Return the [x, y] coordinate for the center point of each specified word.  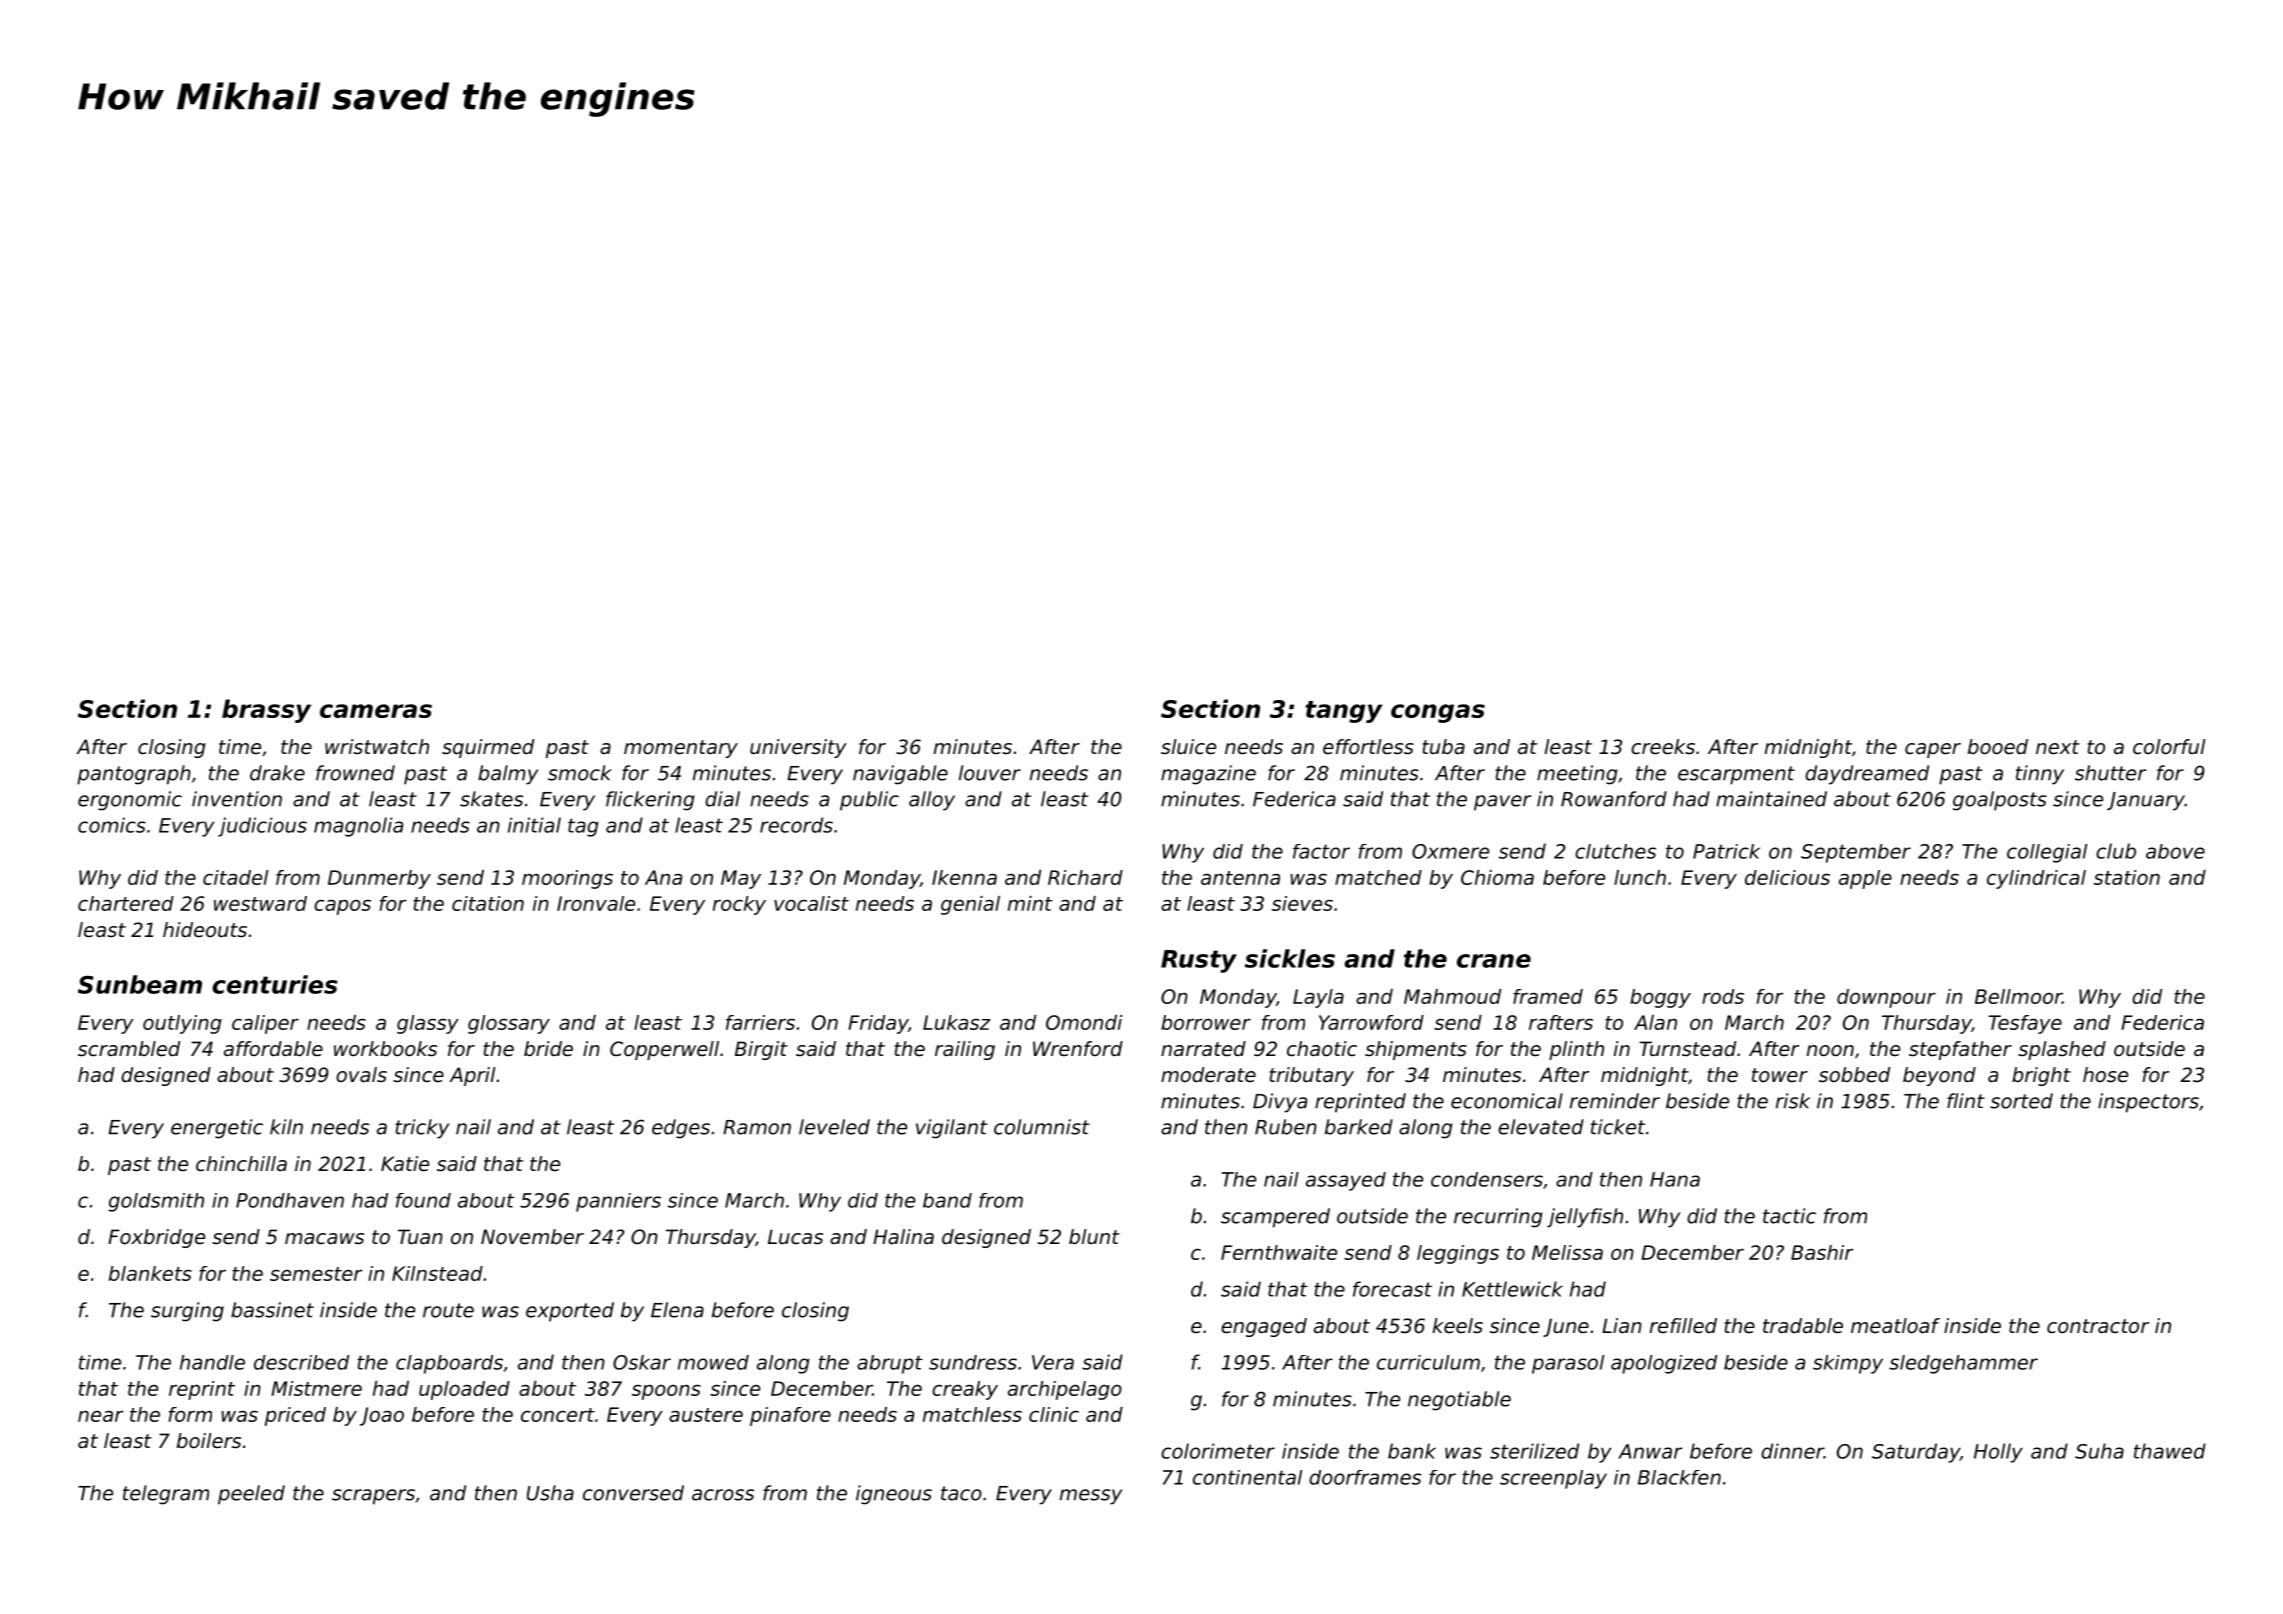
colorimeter [1218, 1451]
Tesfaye [2025, 1024]
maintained [1771, 799]
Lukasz [957, 1022]
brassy [266, 711]
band [947, 1200]
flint [1966, 1100]
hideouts [205, 930]
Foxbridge [156, 1238]
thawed [2170, 1451]
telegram [166, 1495]
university [798, 748]
